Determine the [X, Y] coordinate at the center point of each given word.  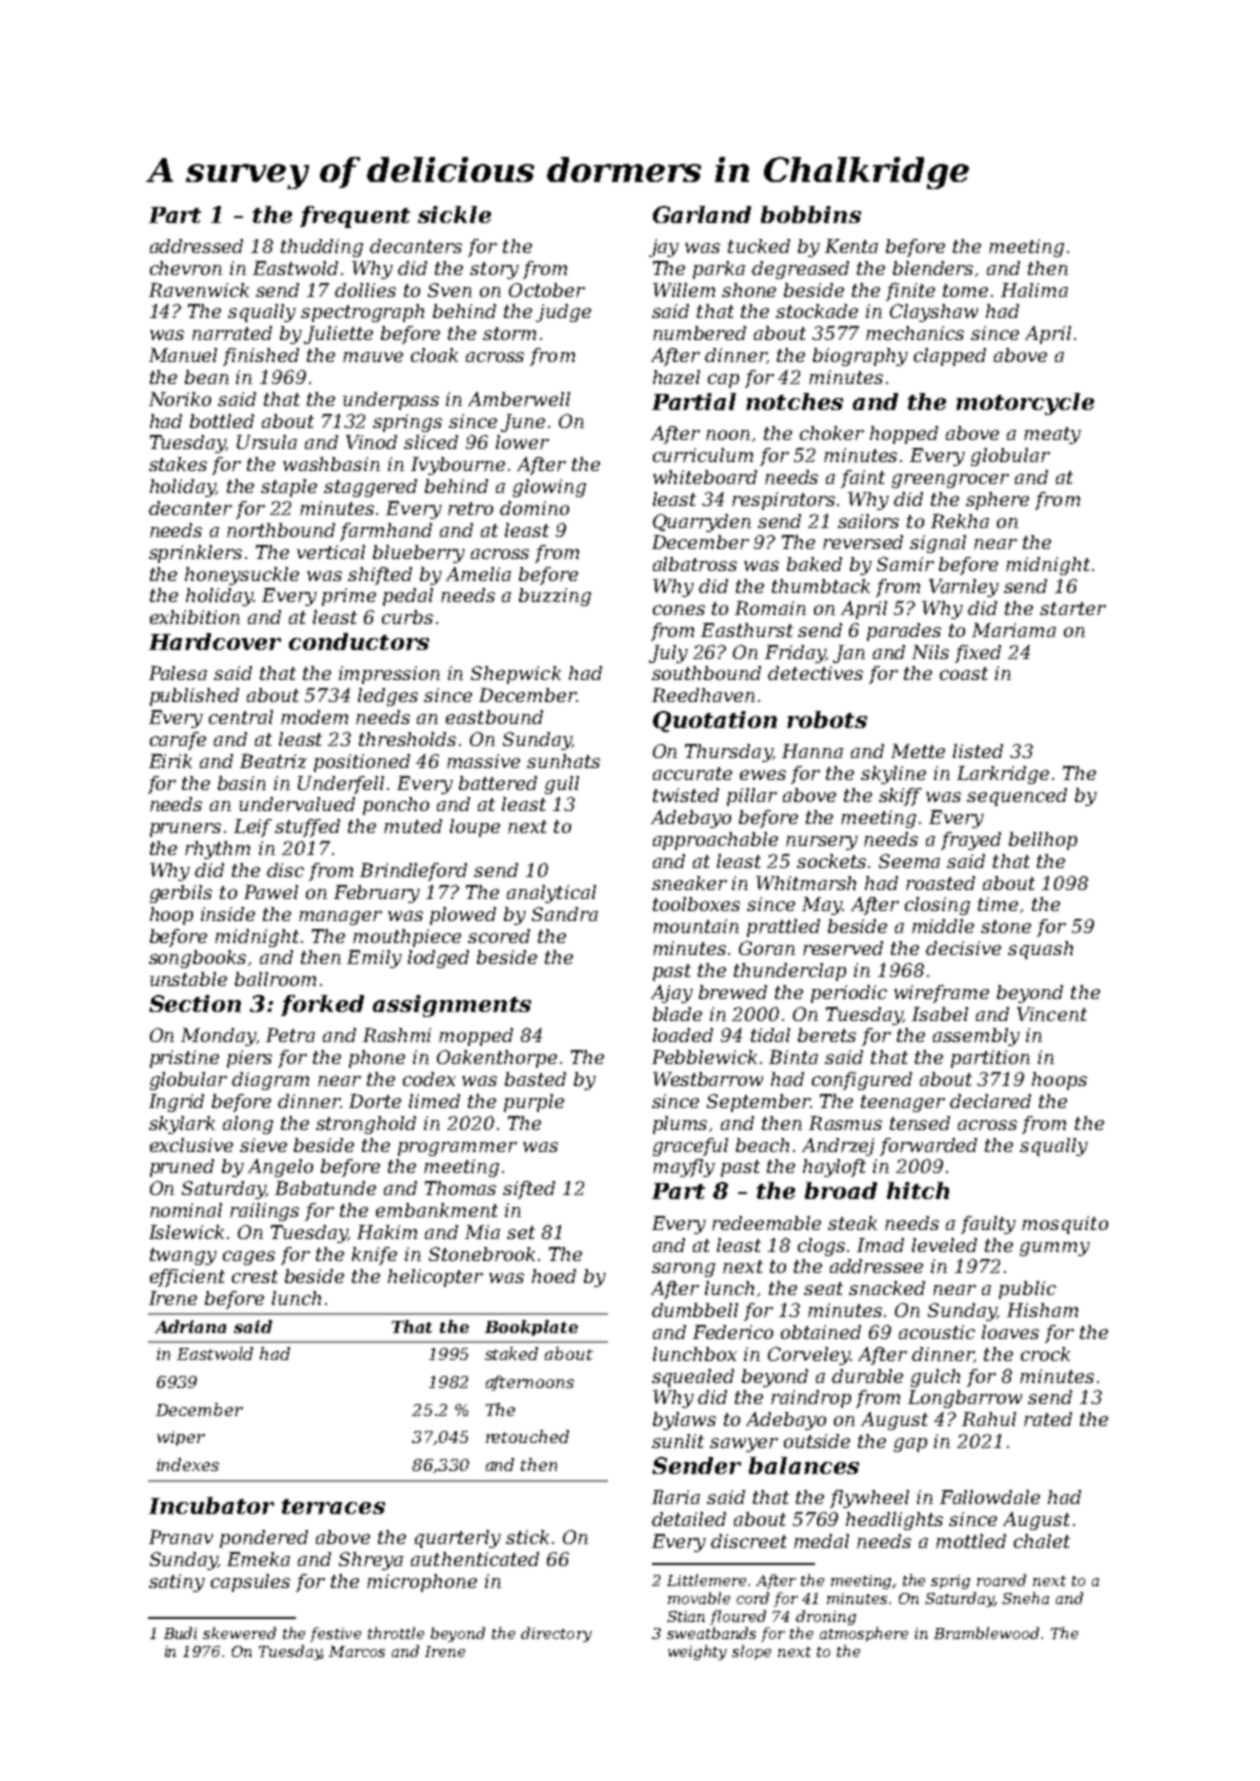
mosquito [1065, 1225]
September [758, 1103]
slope [751, 1652]
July [668, 654]
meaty [1052, 435]
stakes [178, 464]
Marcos [357, 1651]
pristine [184, 1059]
